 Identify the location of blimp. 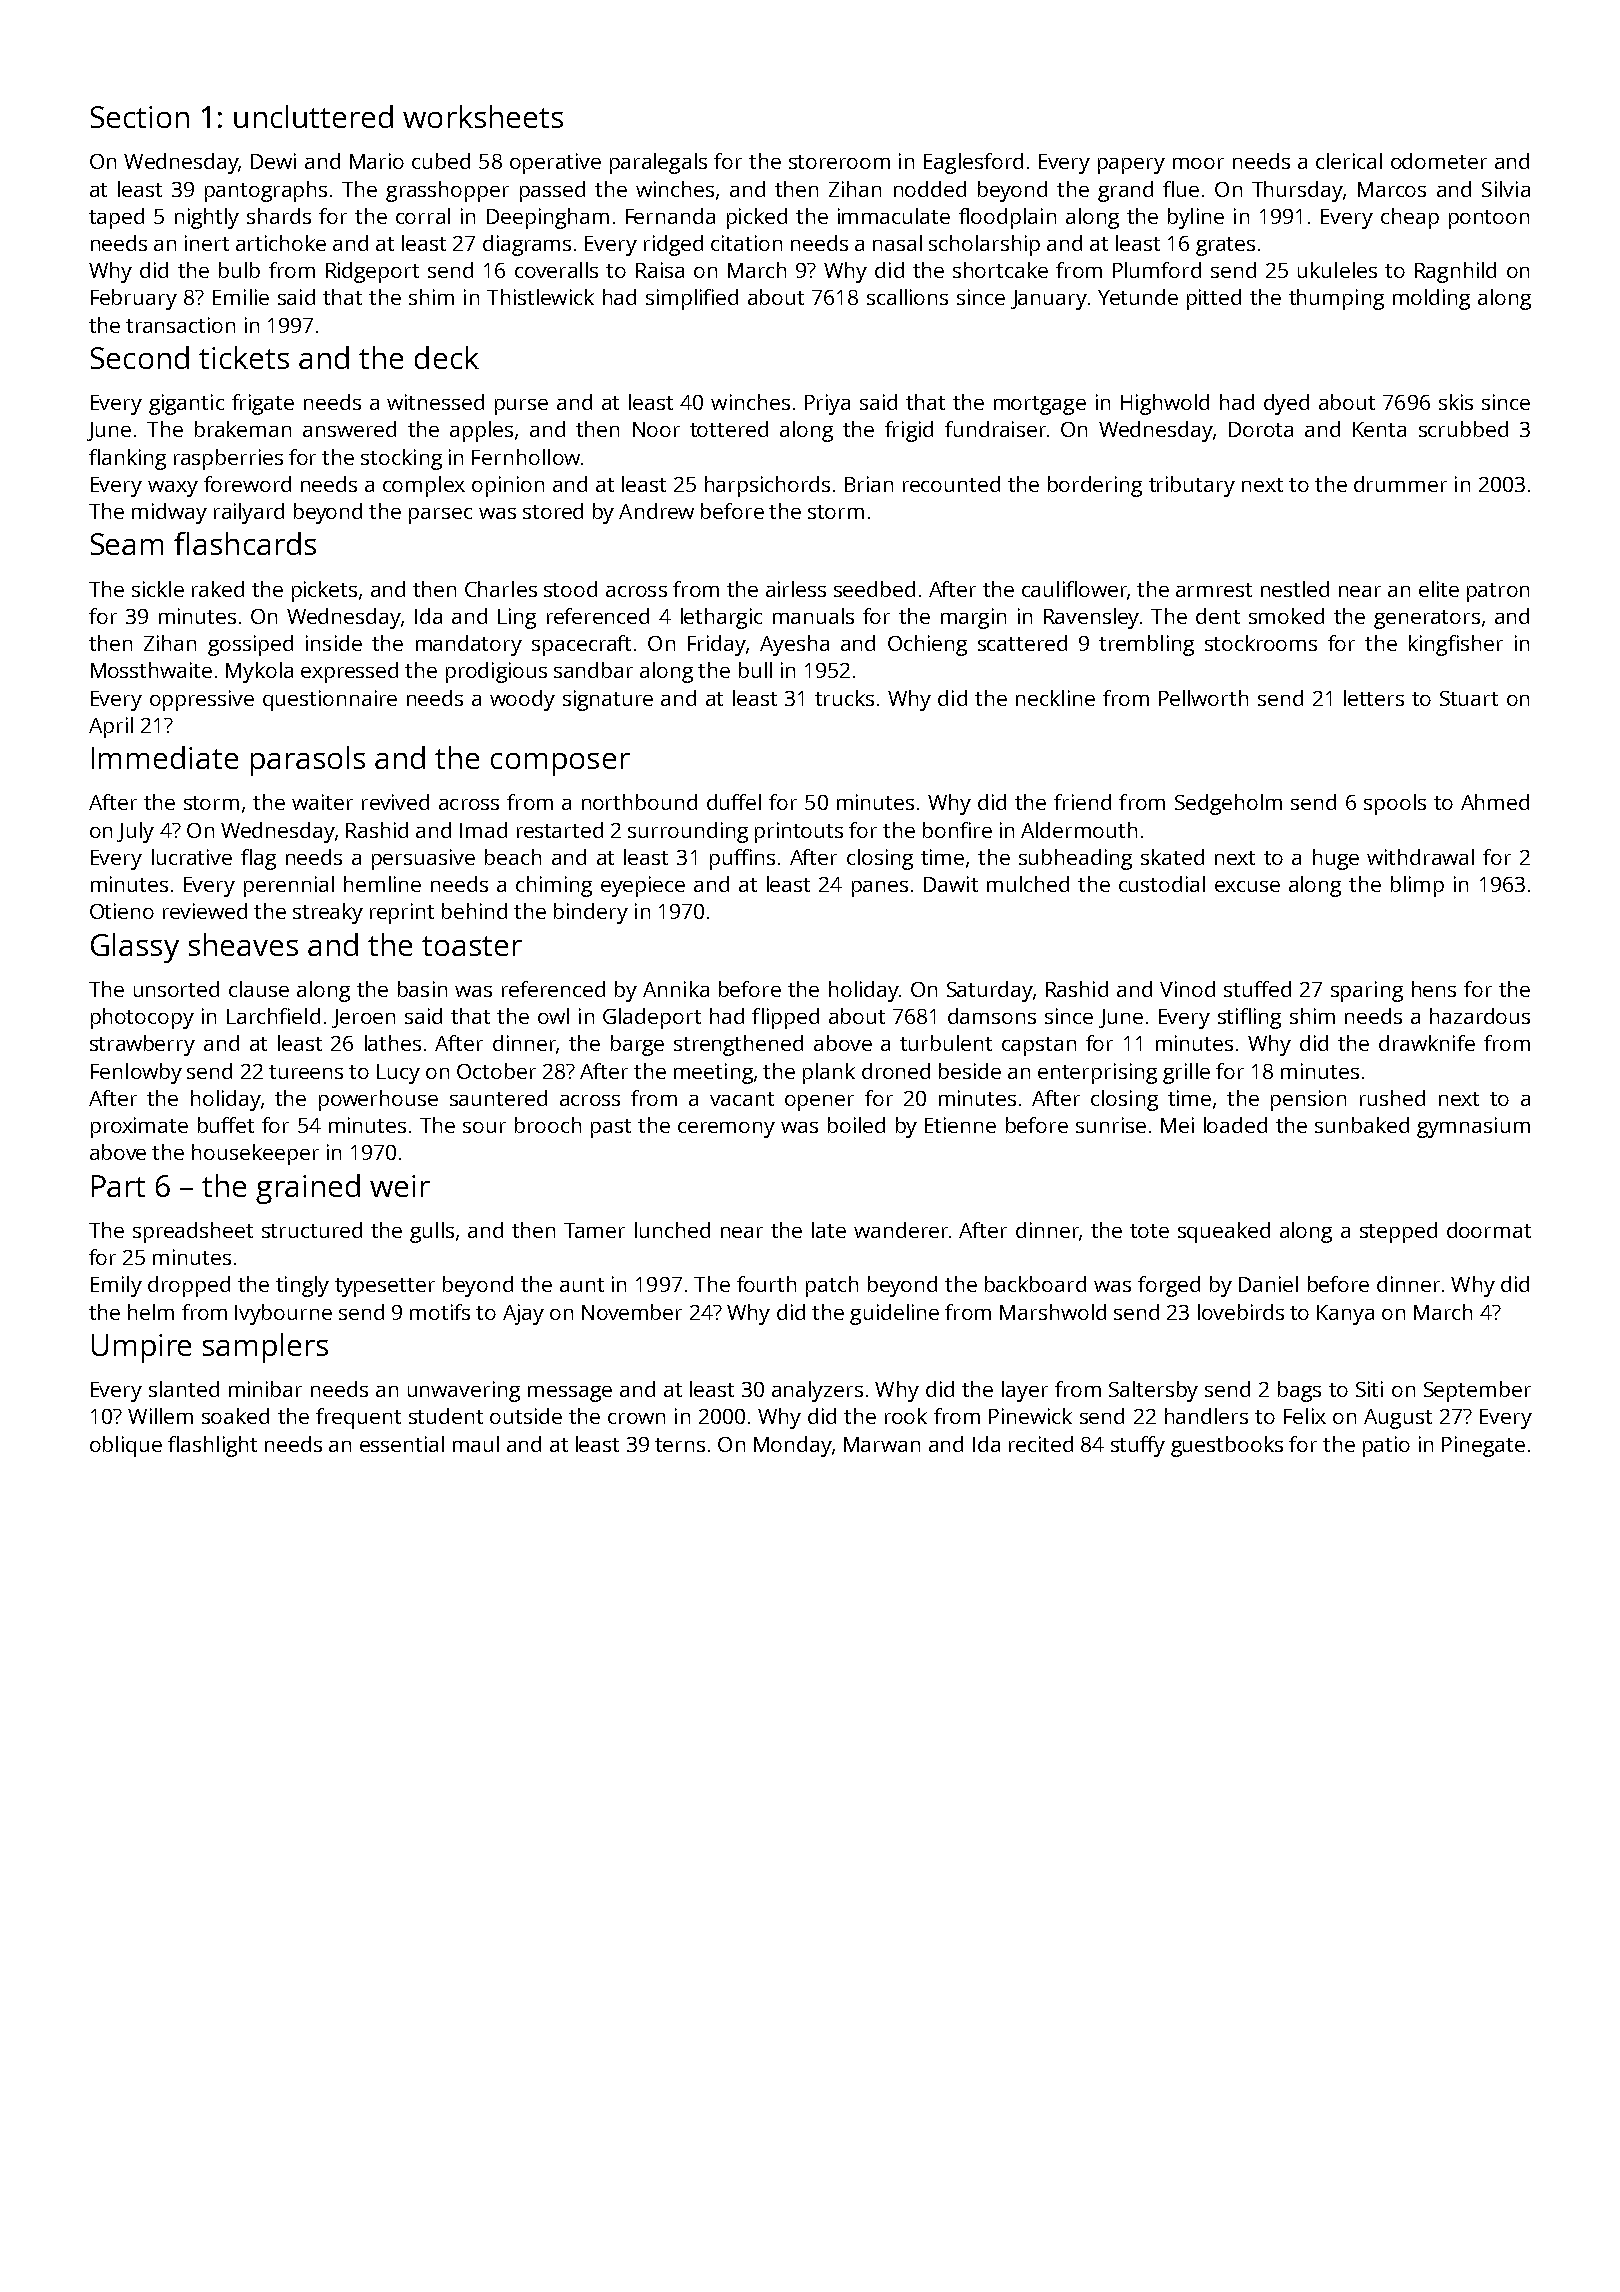
(1417, 886).
